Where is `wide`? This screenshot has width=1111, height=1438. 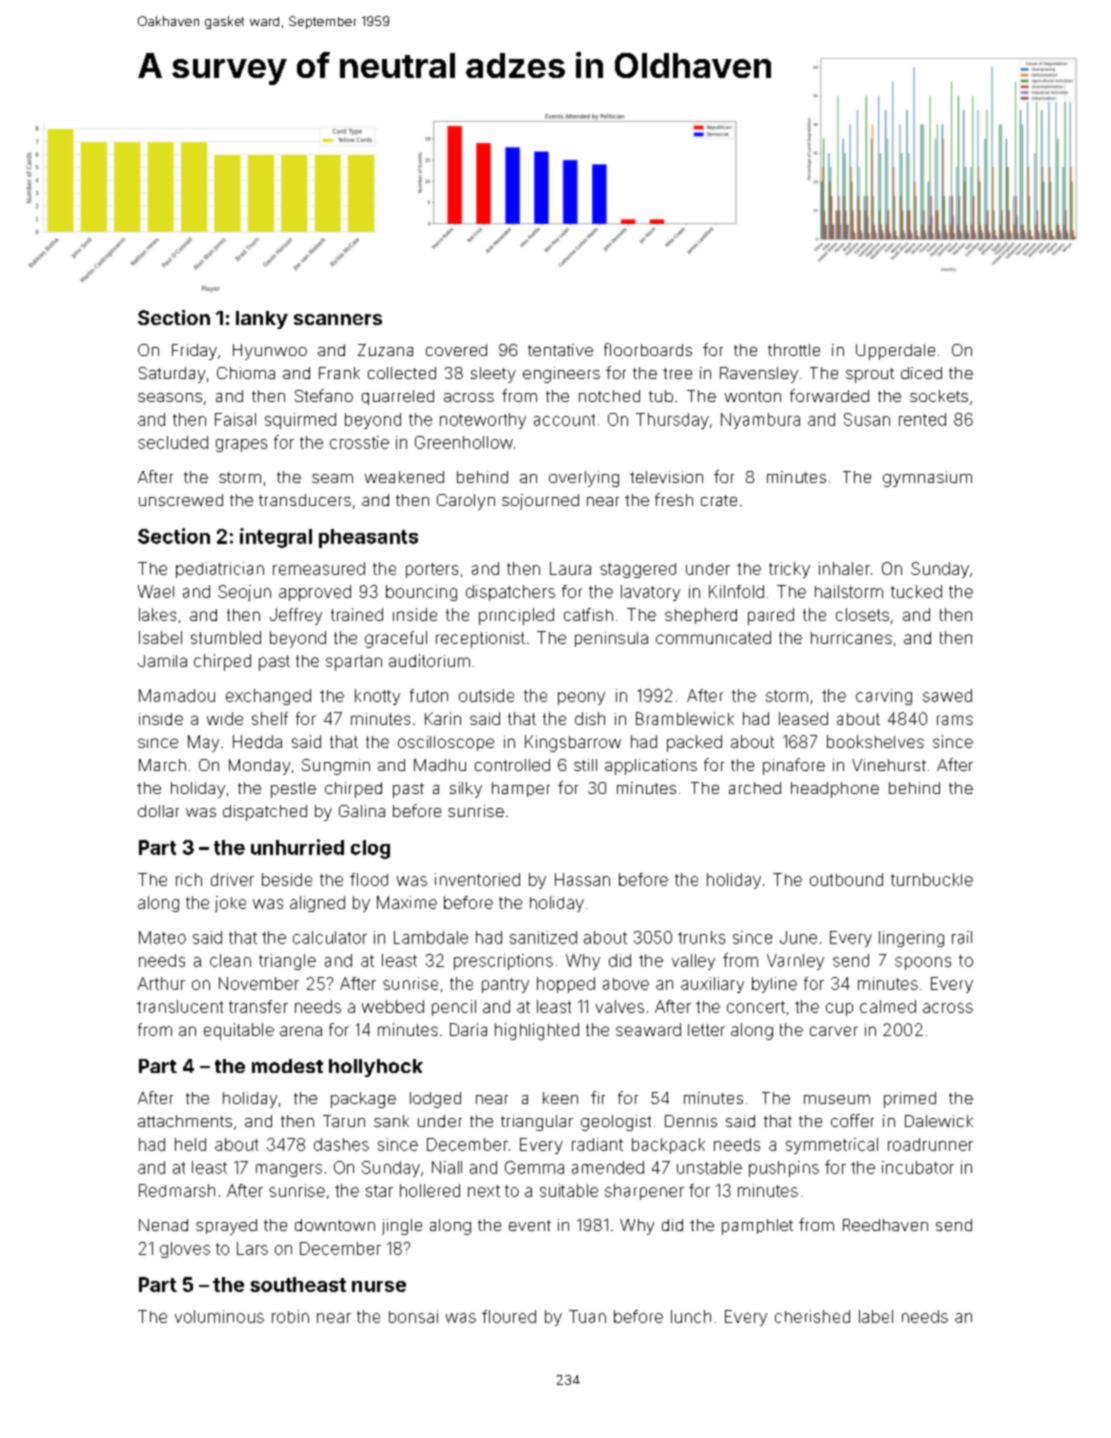
wide is located at coordinates (225, 718).
